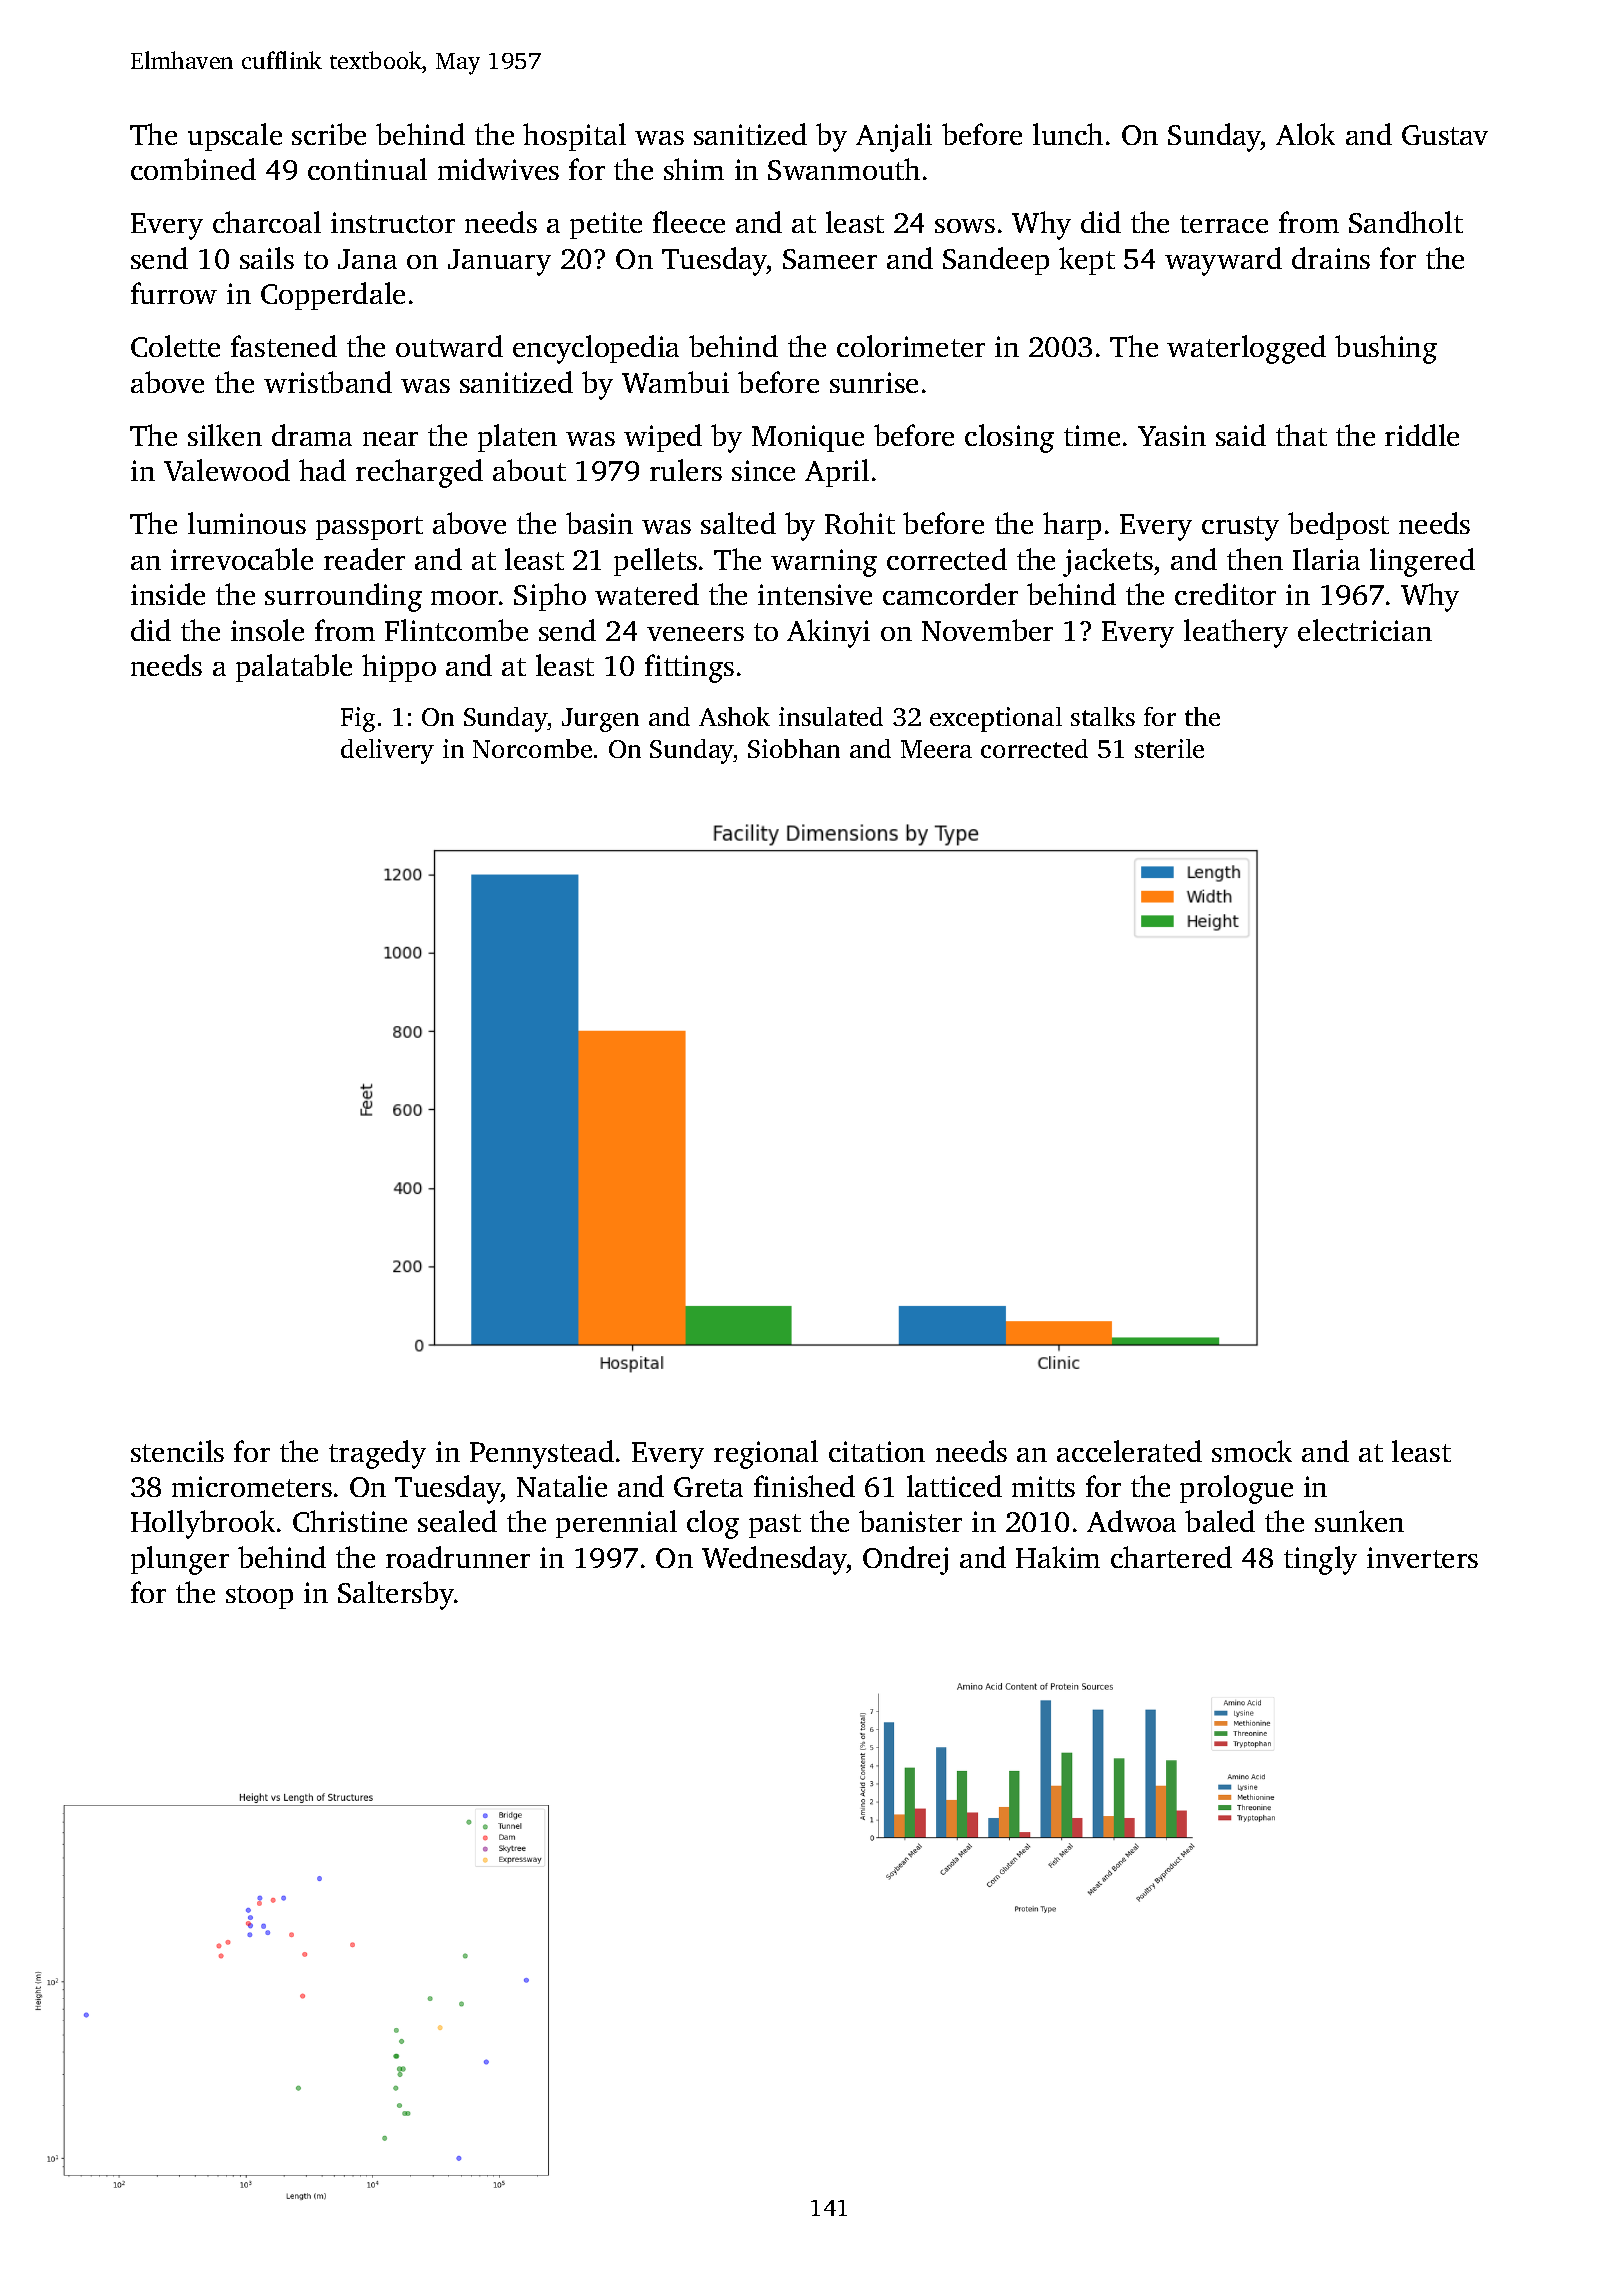  What do you see at coordinates (1422, 435) in the page?
I see `riddle` at bounding box center [1422, 435].
